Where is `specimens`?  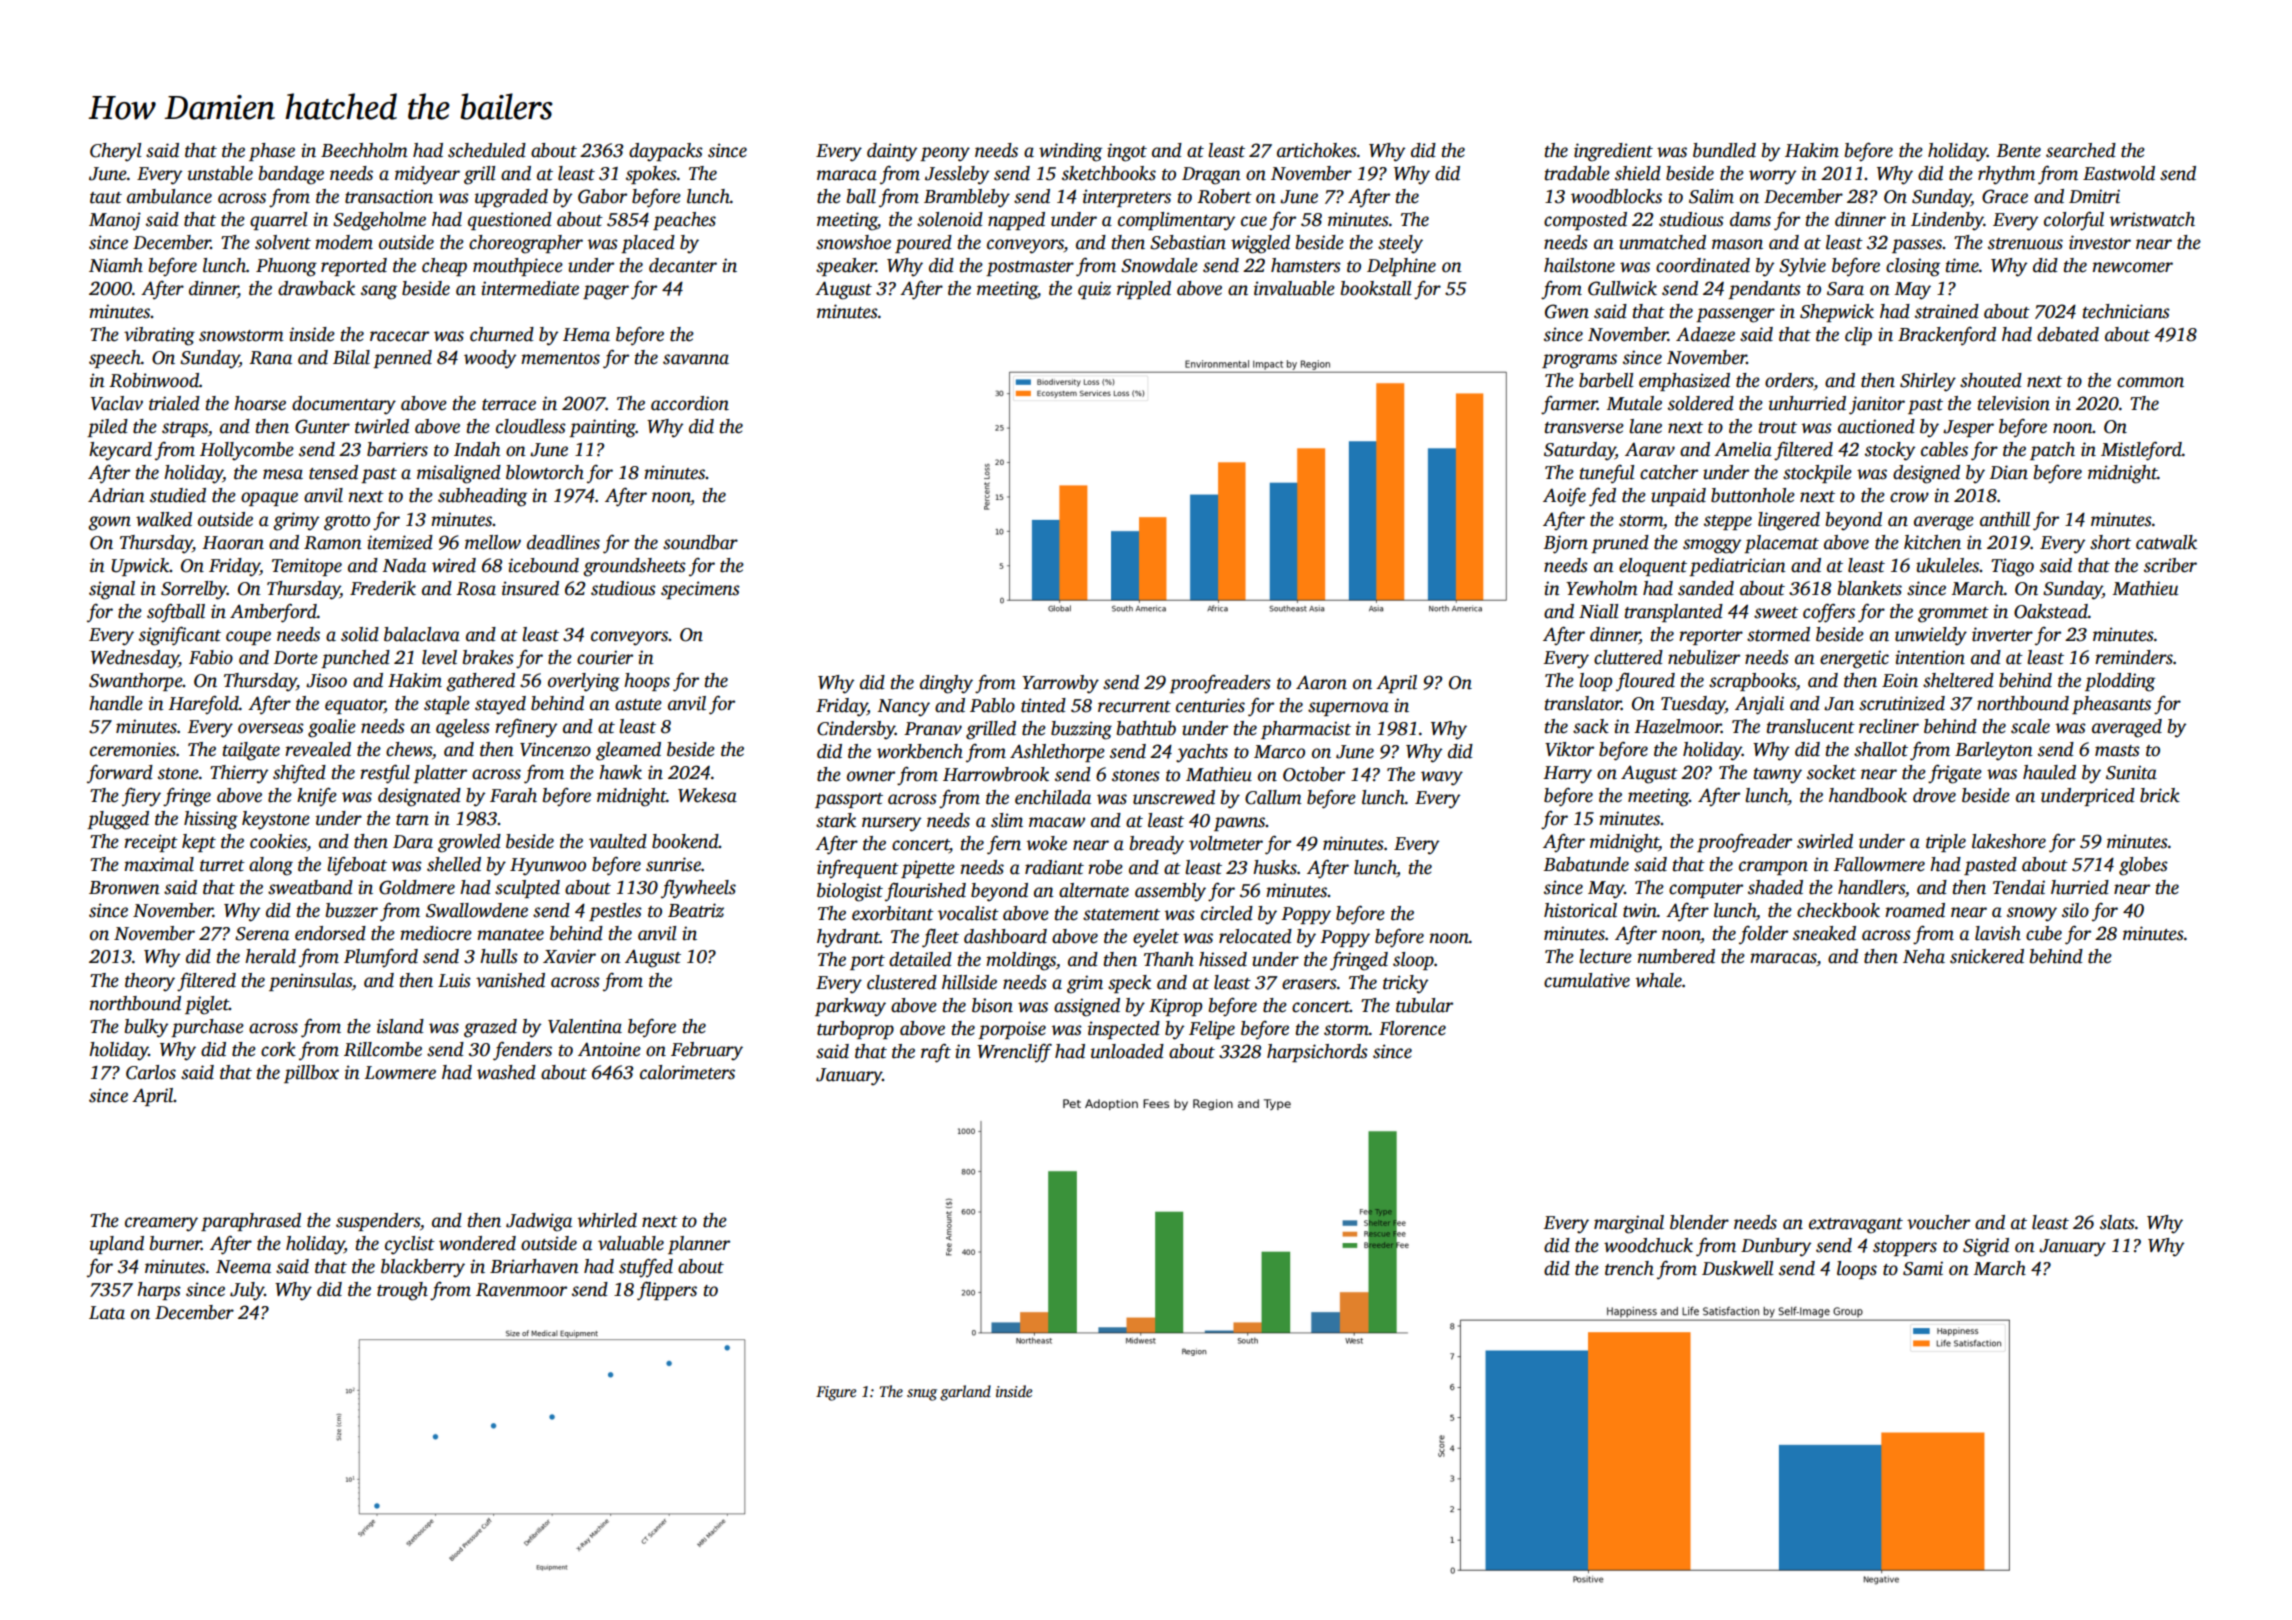
specimens is located at coordinates (700, 590).
